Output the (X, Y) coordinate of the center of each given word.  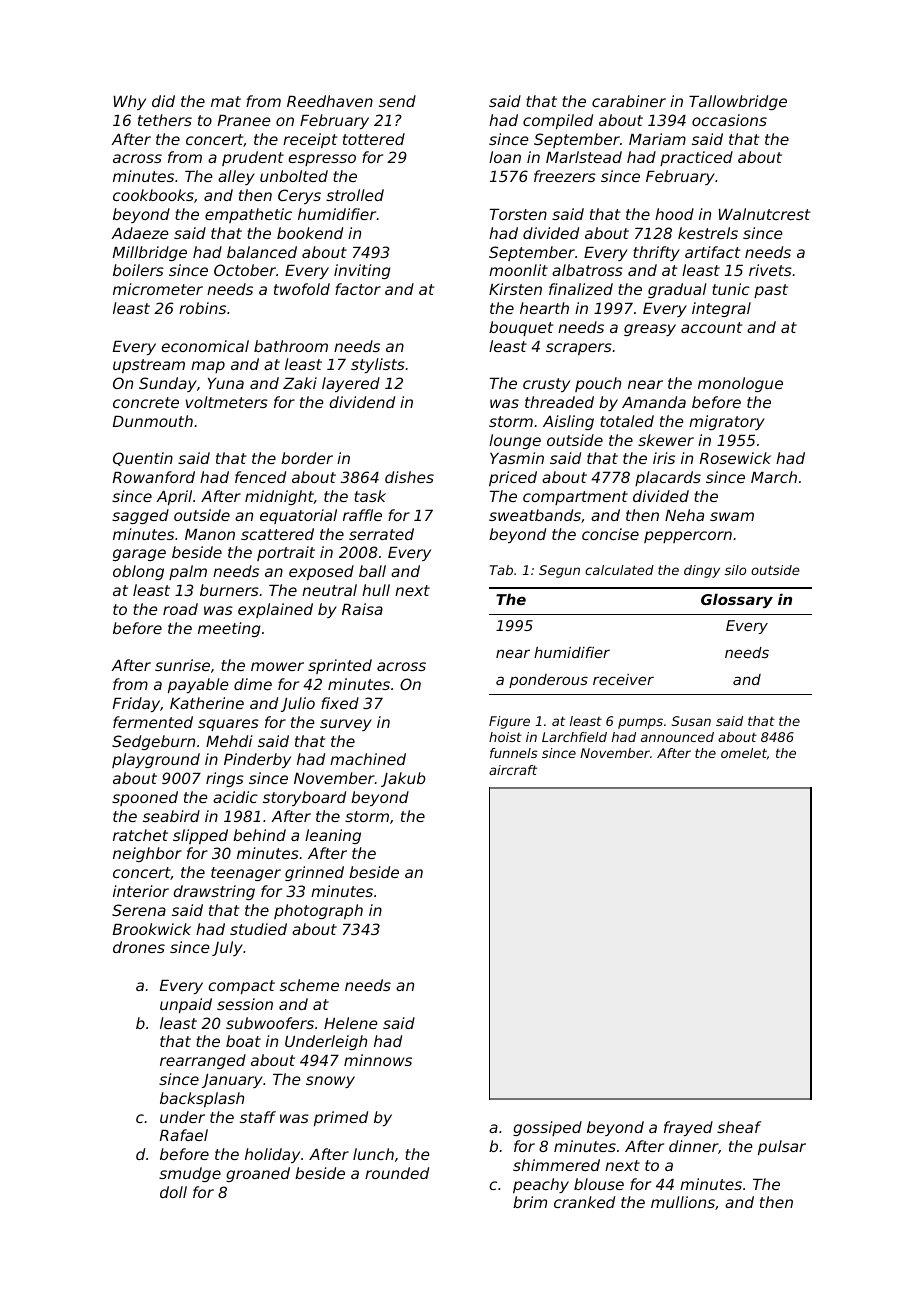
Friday (136, 704)
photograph (318, 911)
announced (677, 737)
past (771, 291)
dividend (362, 402)
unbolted (294, 176)
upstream (149, 366)
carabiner (629, 101)
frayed (688, 1128)
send (397, 101)
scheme (309, 985)
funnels (514, 753)
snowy (330, 1082)
